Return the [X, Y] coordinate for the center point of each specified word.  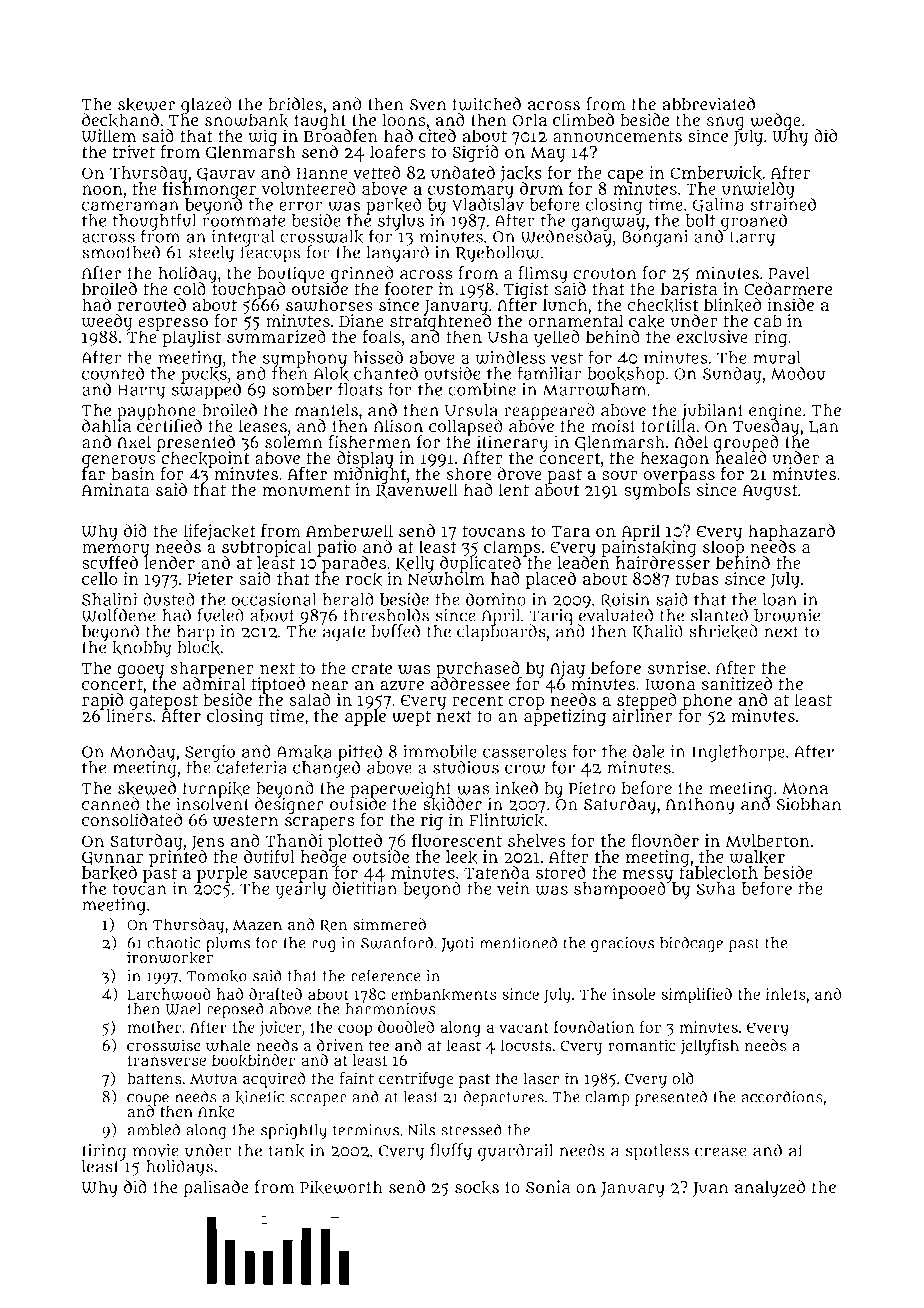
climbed [583, 120]
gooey [140, 671]
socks [477, 1187]
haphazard [791, 532]
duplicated [480, 564]
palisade [216, 1189]
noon [102, 190]
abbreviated [709, 104]
